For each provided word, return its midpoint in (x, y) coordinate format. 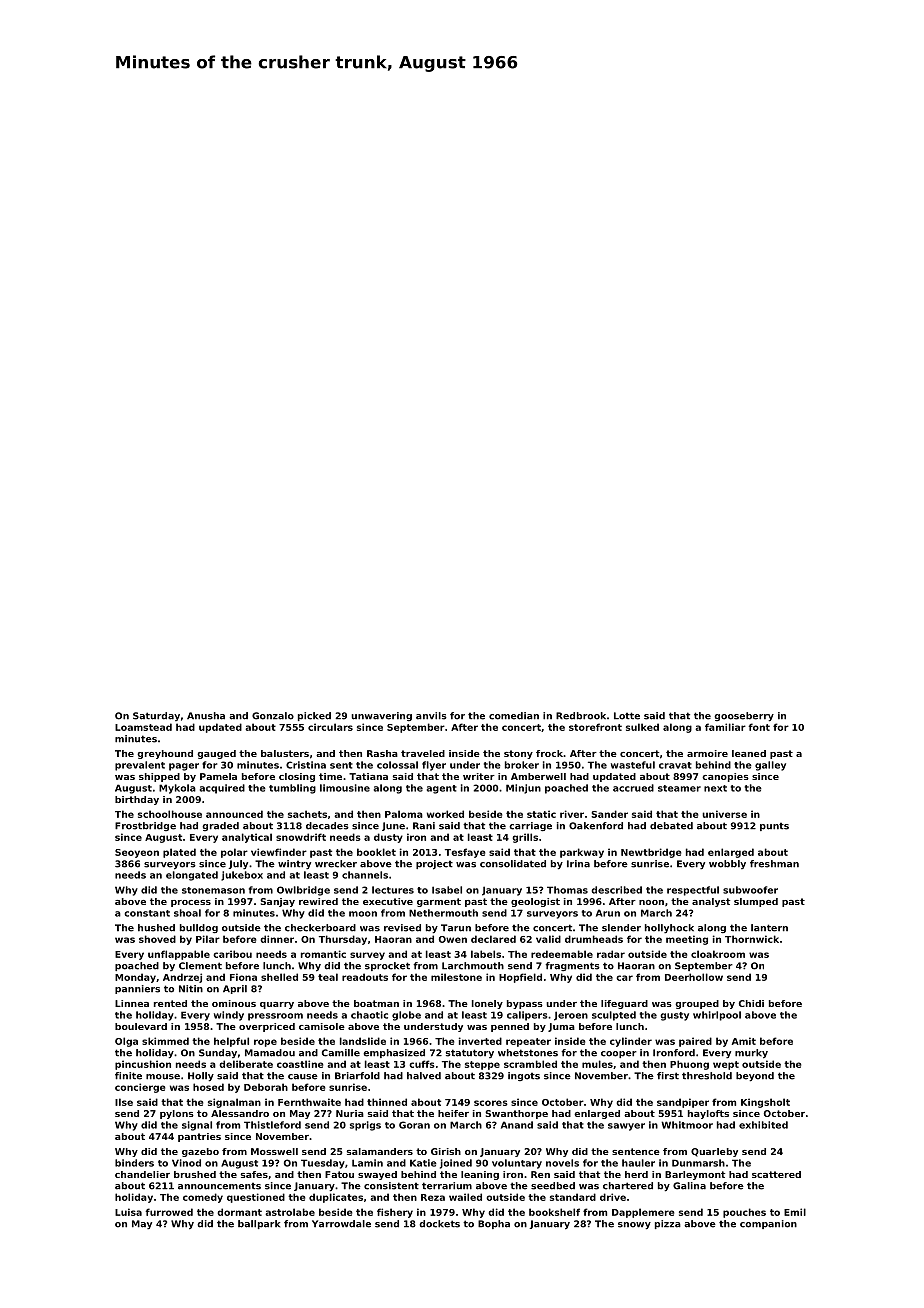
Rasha (382, 753)
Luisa (128, 1212)
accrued (633, 788)
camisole (322, 1026)
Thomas (567, 890)
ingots (524, 1076)
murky (751, 1054)
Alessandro (240, 1113)
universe (724, 814)
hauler (638, 1163)
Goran (414, 1125)
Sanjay (277, 902)
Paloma (404, 814)
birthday (137, 800)
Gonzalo (273, 716)
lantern (769, 928)
